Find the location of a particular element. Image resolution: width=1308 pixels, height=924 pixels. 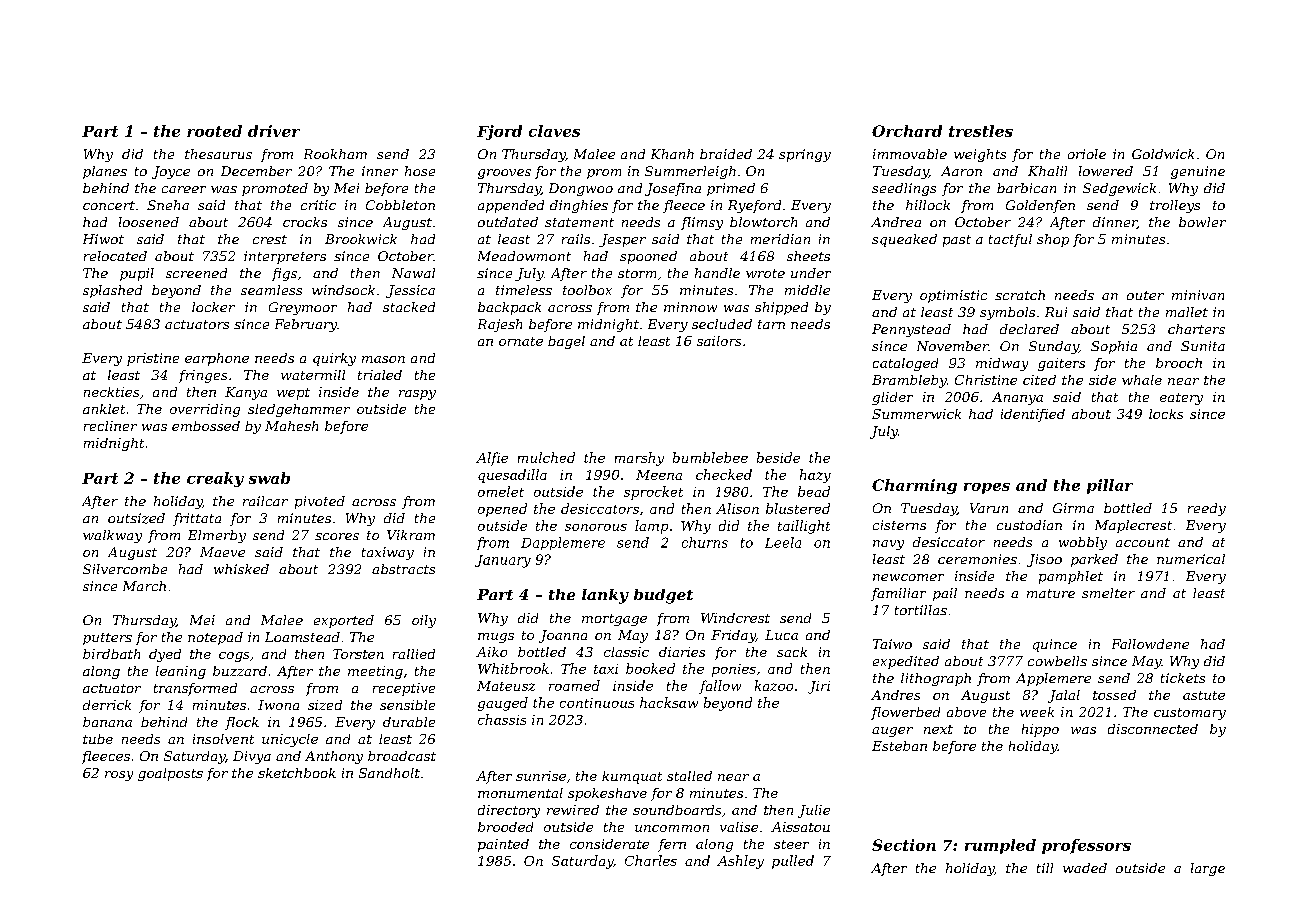

Goldwick is located at coordinates (1163, 154).
